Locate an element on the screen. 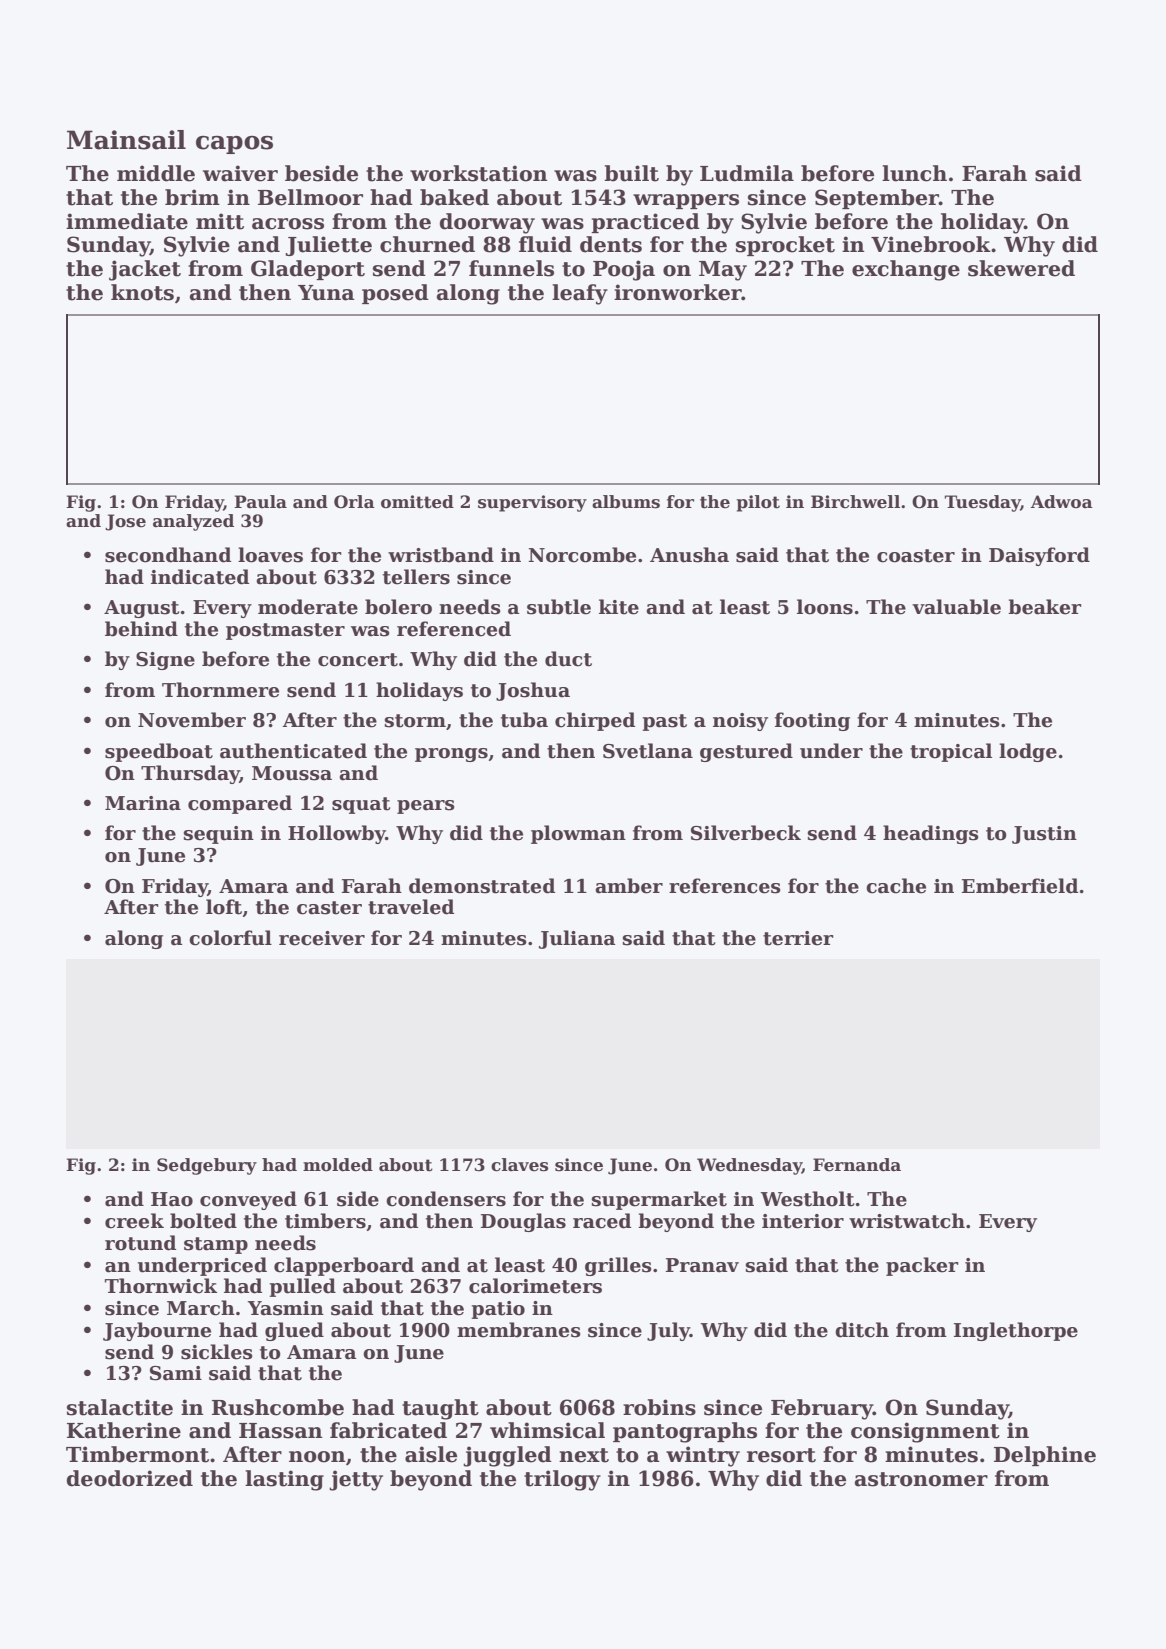 The height and width of the screenshot is (1649, 1166). clapperboard is located at coordinates (344, 1266).
